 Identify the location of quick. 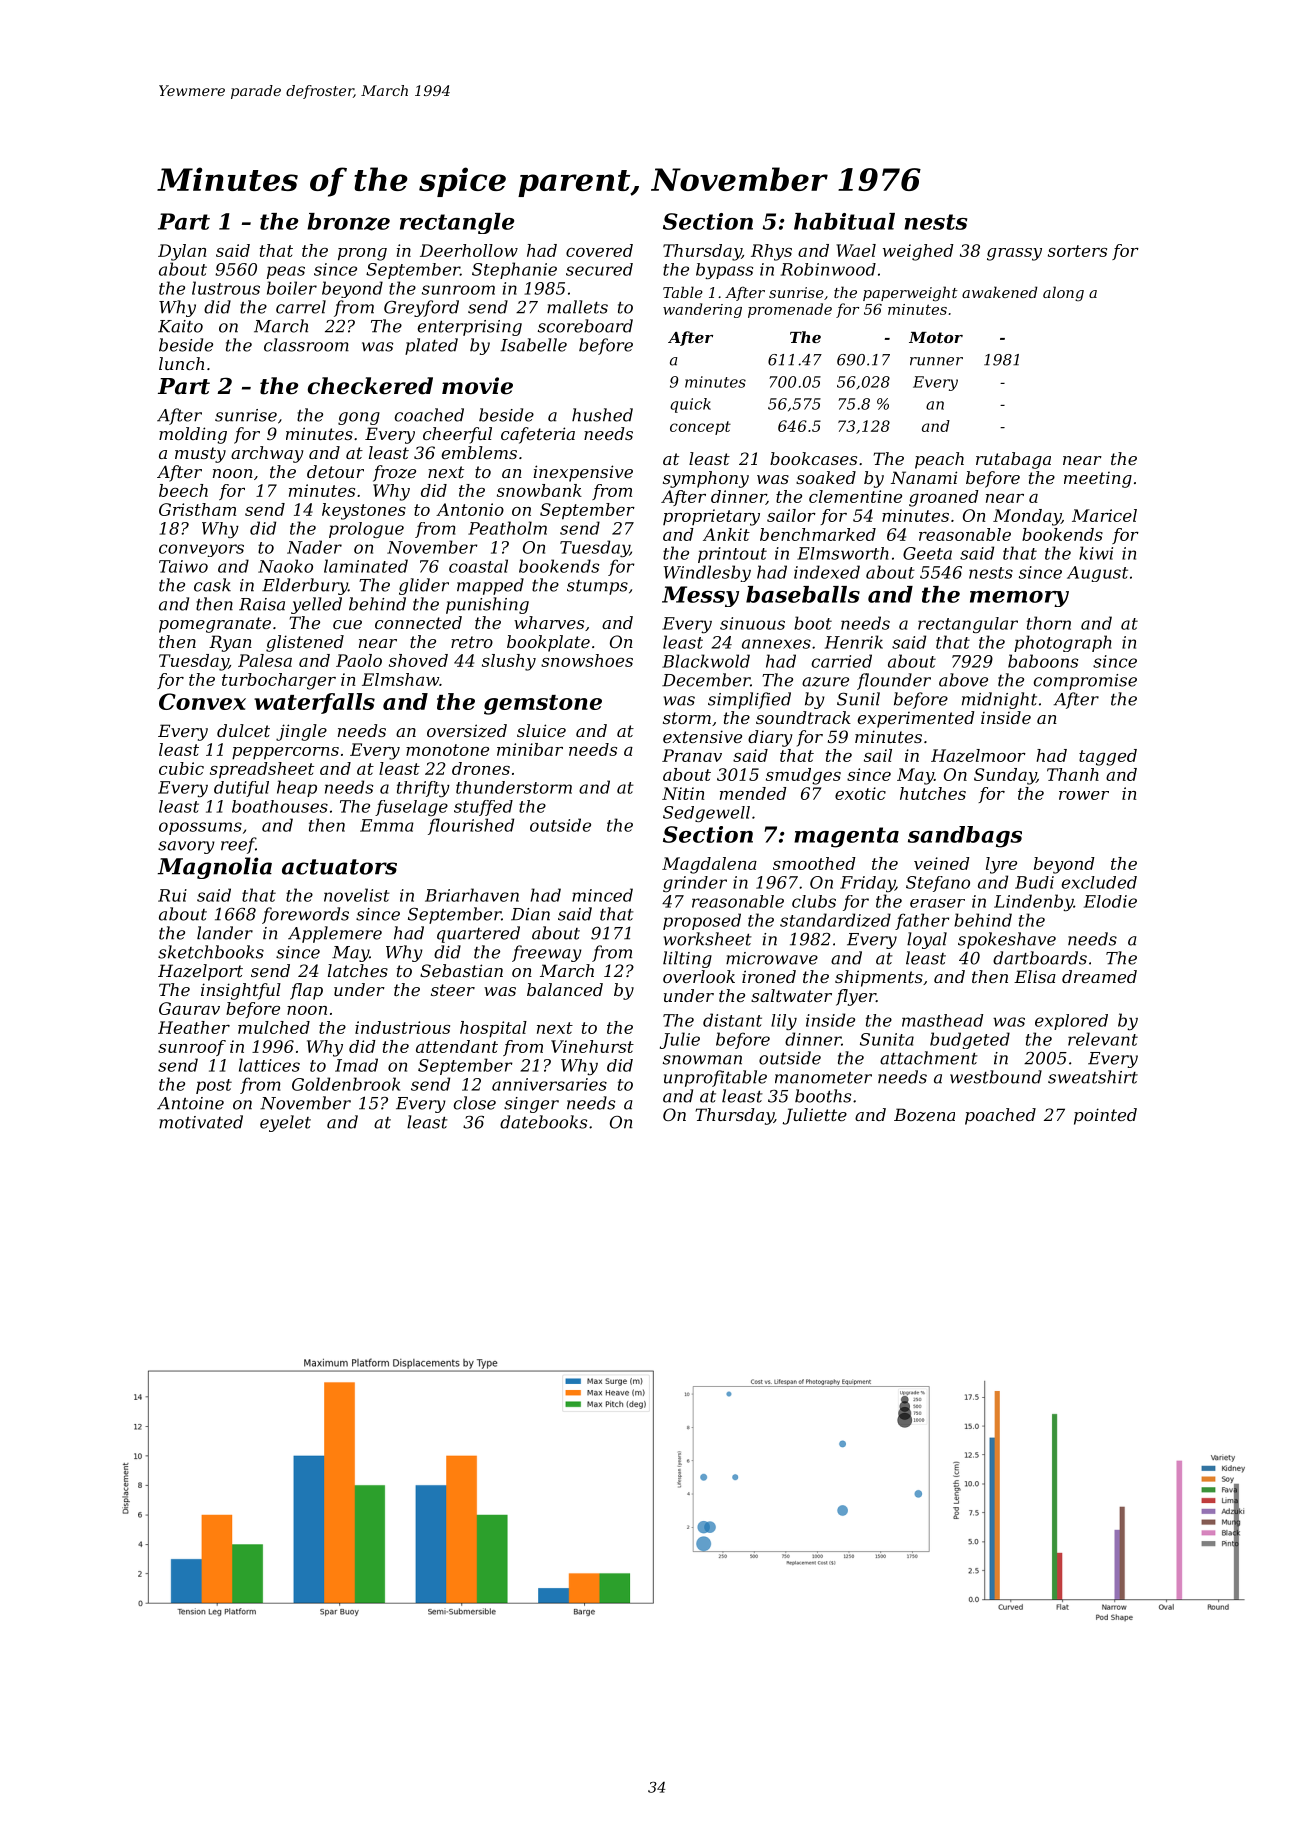
(690, 405).
